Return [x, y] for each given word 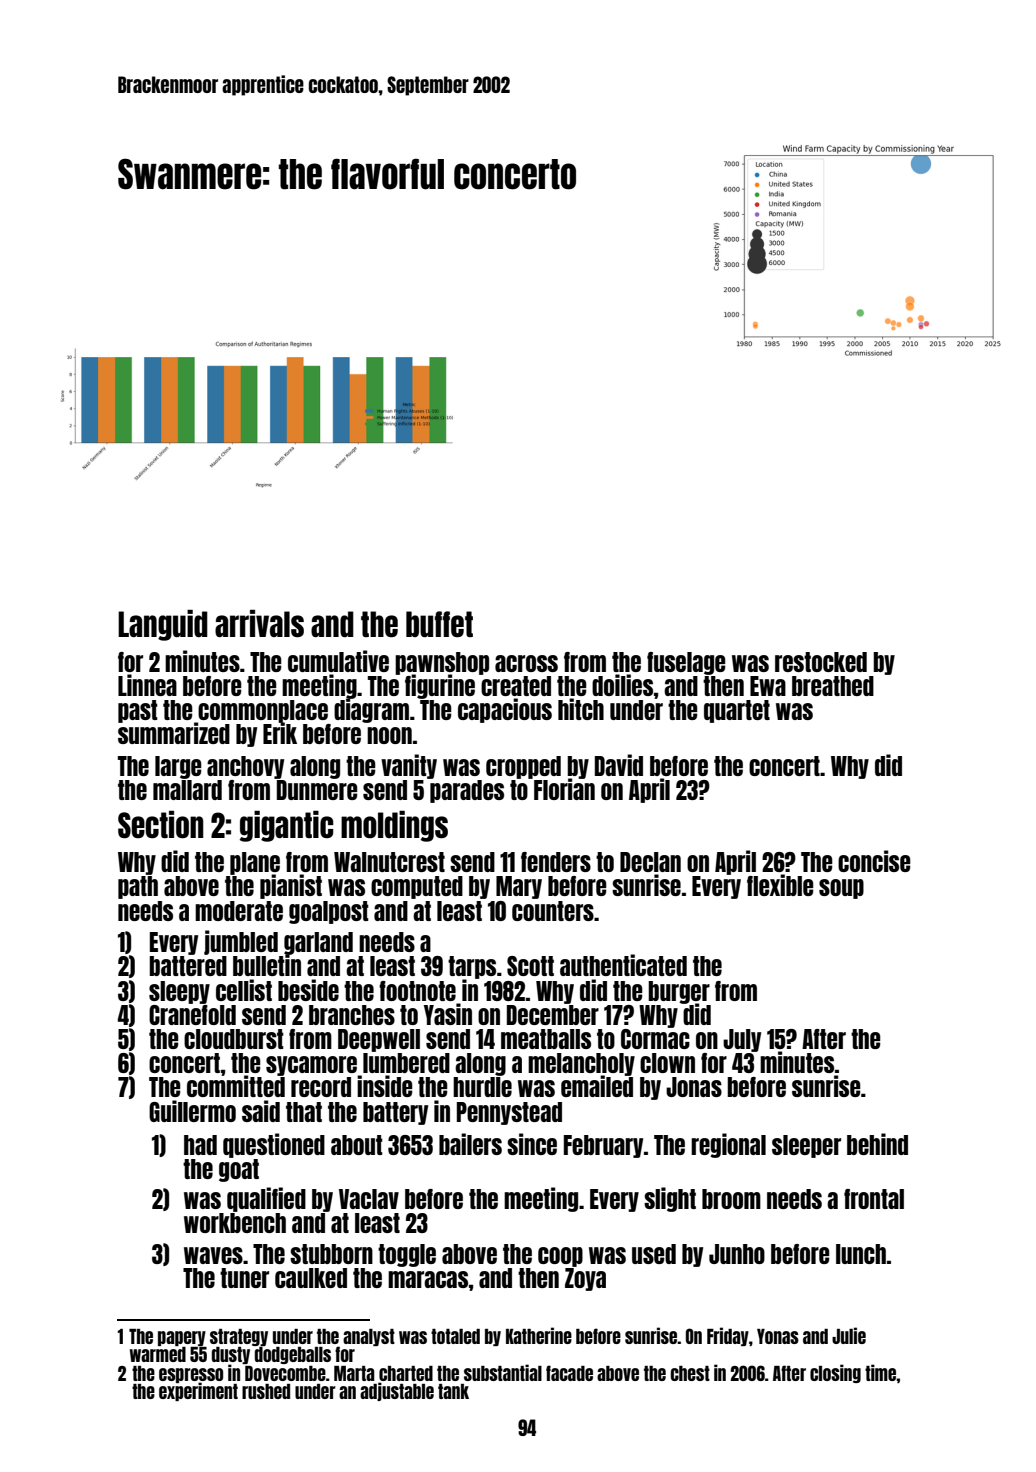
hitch [581, 709]
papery [182, 1339]
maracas [428, 1279]
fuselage [686, 663]
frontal [874, 1199]
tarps [472, 967]
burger [679, 992]
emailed [597, 1086]
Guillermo [192, 1111]
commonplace [262, 711]
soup [841, 889]
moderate [239, 911]
